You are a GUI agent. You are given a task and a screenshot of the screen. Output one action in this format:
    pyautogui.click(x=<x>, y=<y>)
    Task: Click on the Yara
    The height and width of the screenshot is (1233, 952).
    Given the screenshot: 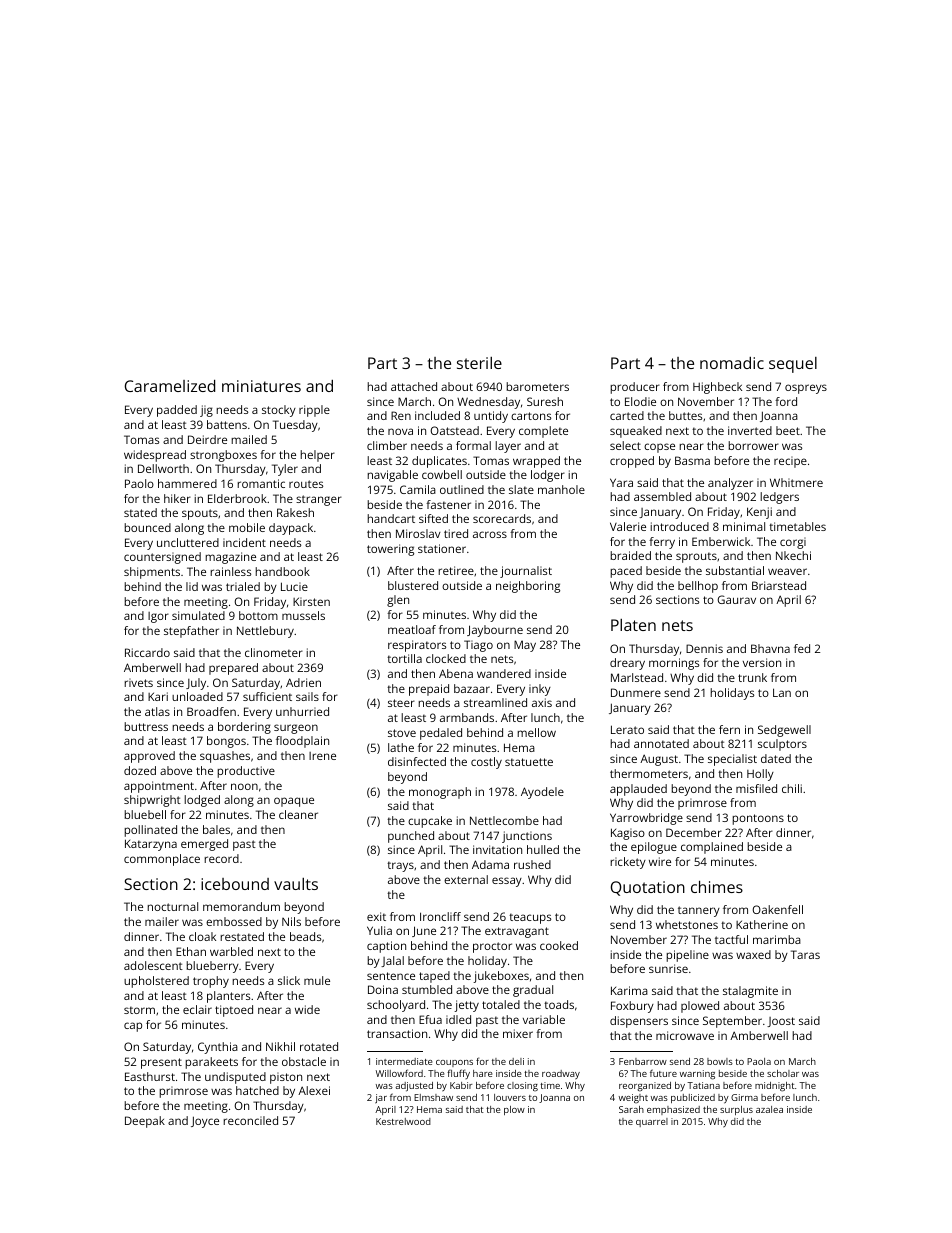 What is the action you would take?
    pyautogui.click(x=621, y=482)
